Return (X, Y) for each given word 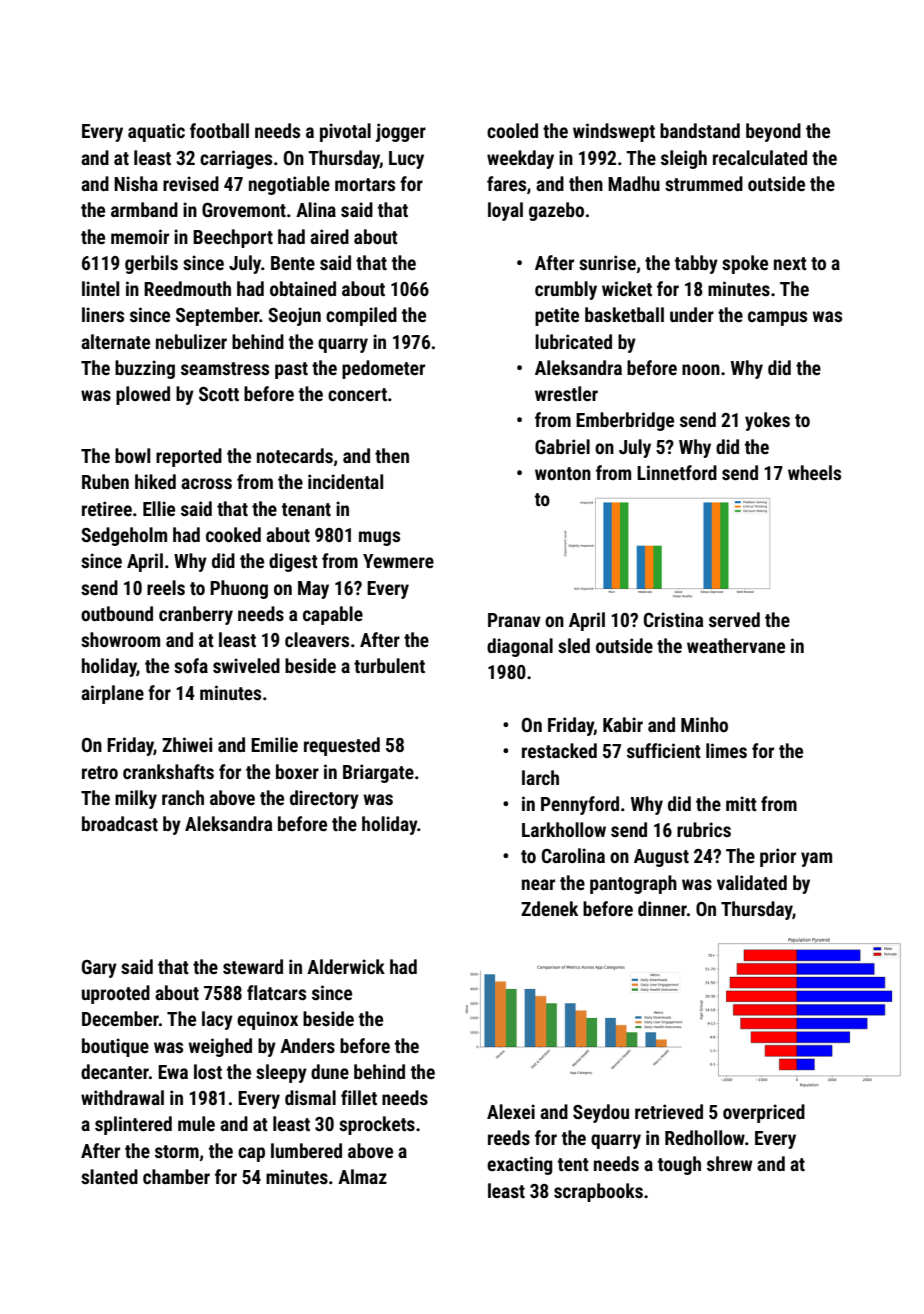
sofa (191, 665)
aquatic (156, 132)
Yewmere (398, 561)
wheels (814, 472)
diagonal (520, 647)
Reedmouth (187, 288)
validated (752, 882)
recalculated (760, 157)
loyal (505, 211)
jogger (400, 132)
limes (726, 750)
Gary (99, 969)
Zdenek (549, 908)
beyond (773, 132)
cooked (233, 534)
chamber (176, 1176)
